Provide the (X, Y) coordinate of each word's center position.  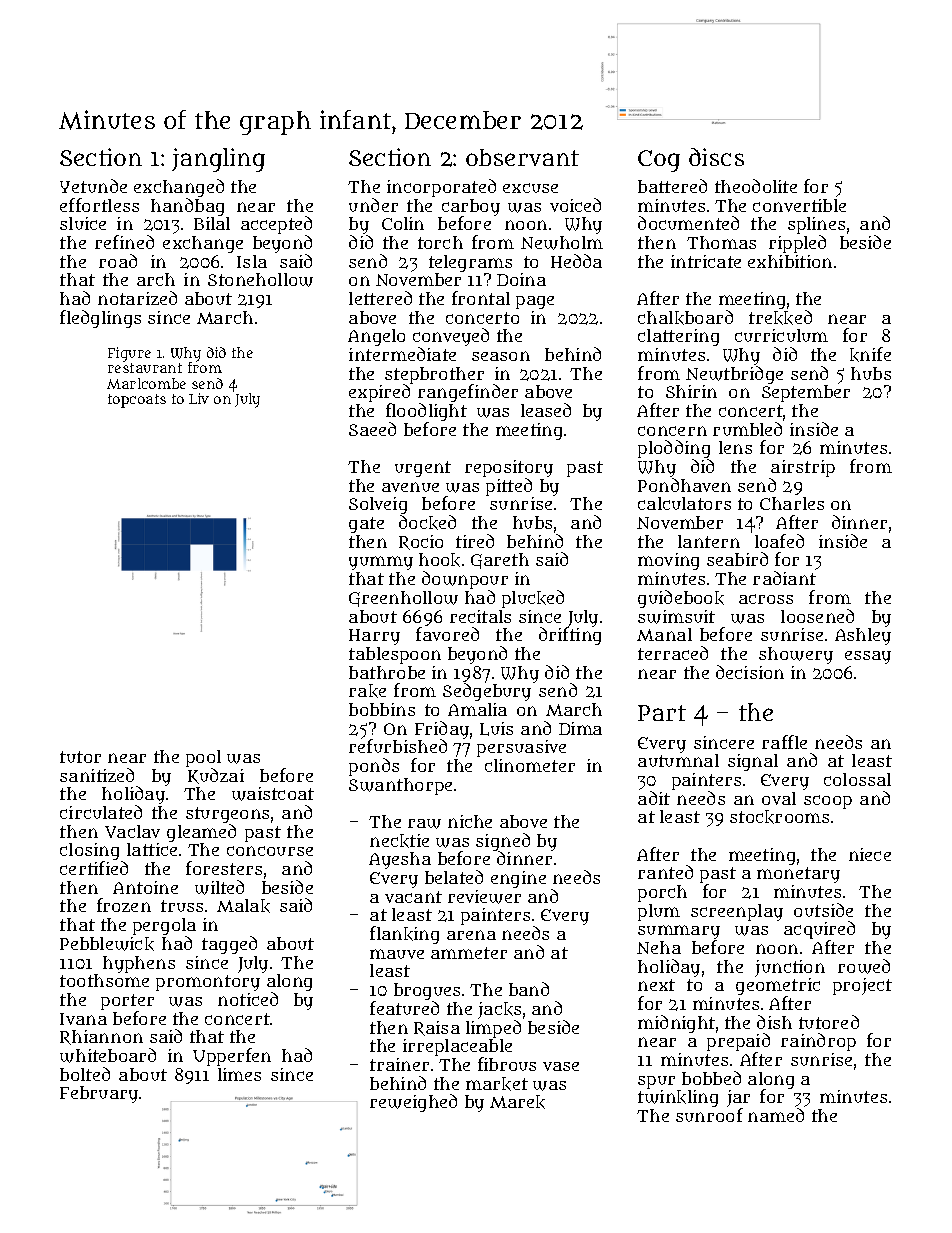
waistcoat (273, 794)
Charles (792, 503)
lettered (380, 298)
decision (750, 672)
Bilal (212, 223)
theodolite (756, 186)
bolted (85, 1074)
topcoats (137, 401)
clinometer (530, 765)
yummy (381, 563)
